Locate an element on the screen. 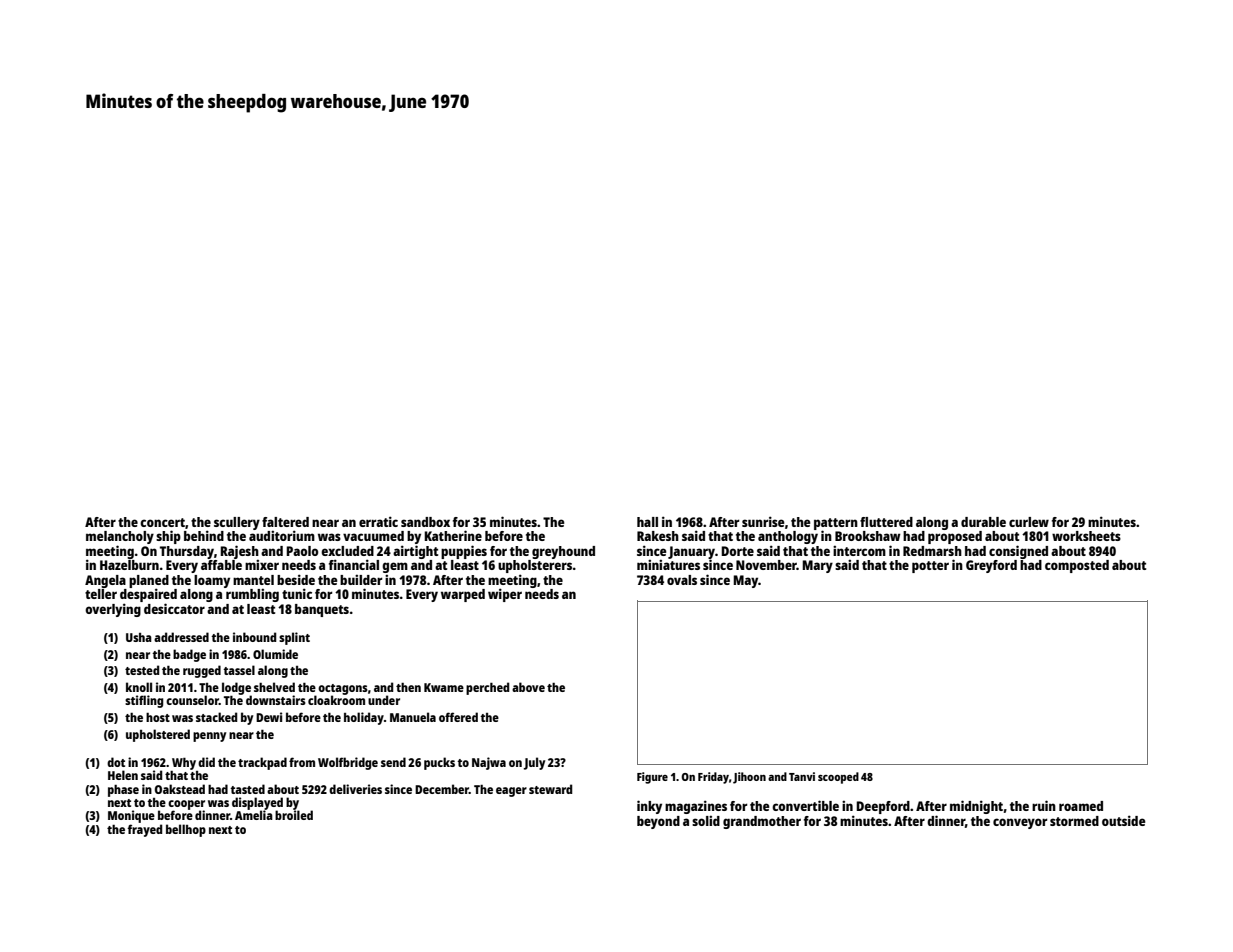 Image resolution: width=1233 pixels, height=952 pixels. sunrise is located at coordinates (763, 521).
